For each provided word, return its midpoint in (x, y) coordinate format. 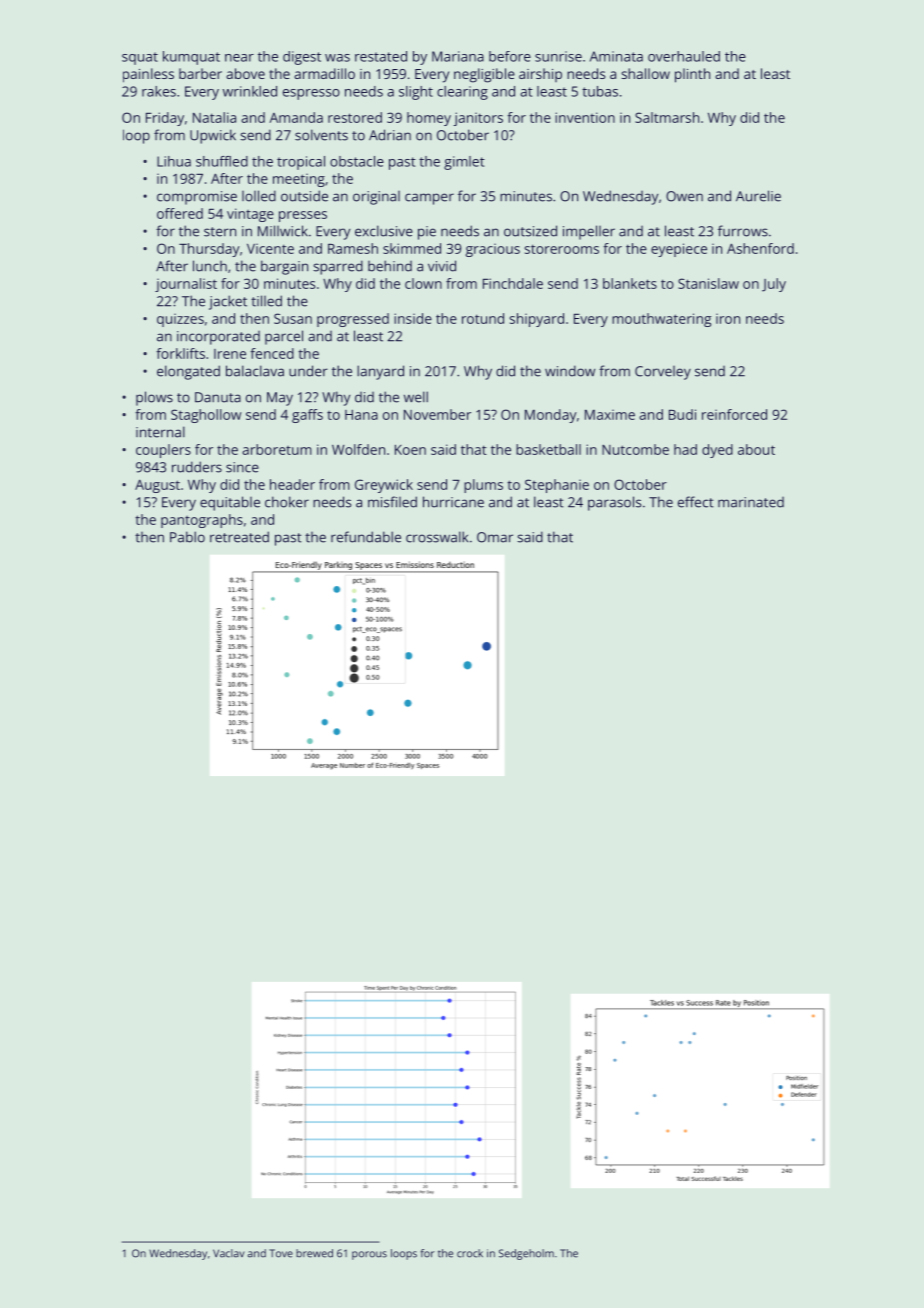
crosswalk (437, 537)
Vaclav (229, 1253)
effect (696, 502)
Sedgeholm (526, 1254)
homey (429, 119)
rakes (159, 91)
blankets (630, 283)
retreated (239, 537)
